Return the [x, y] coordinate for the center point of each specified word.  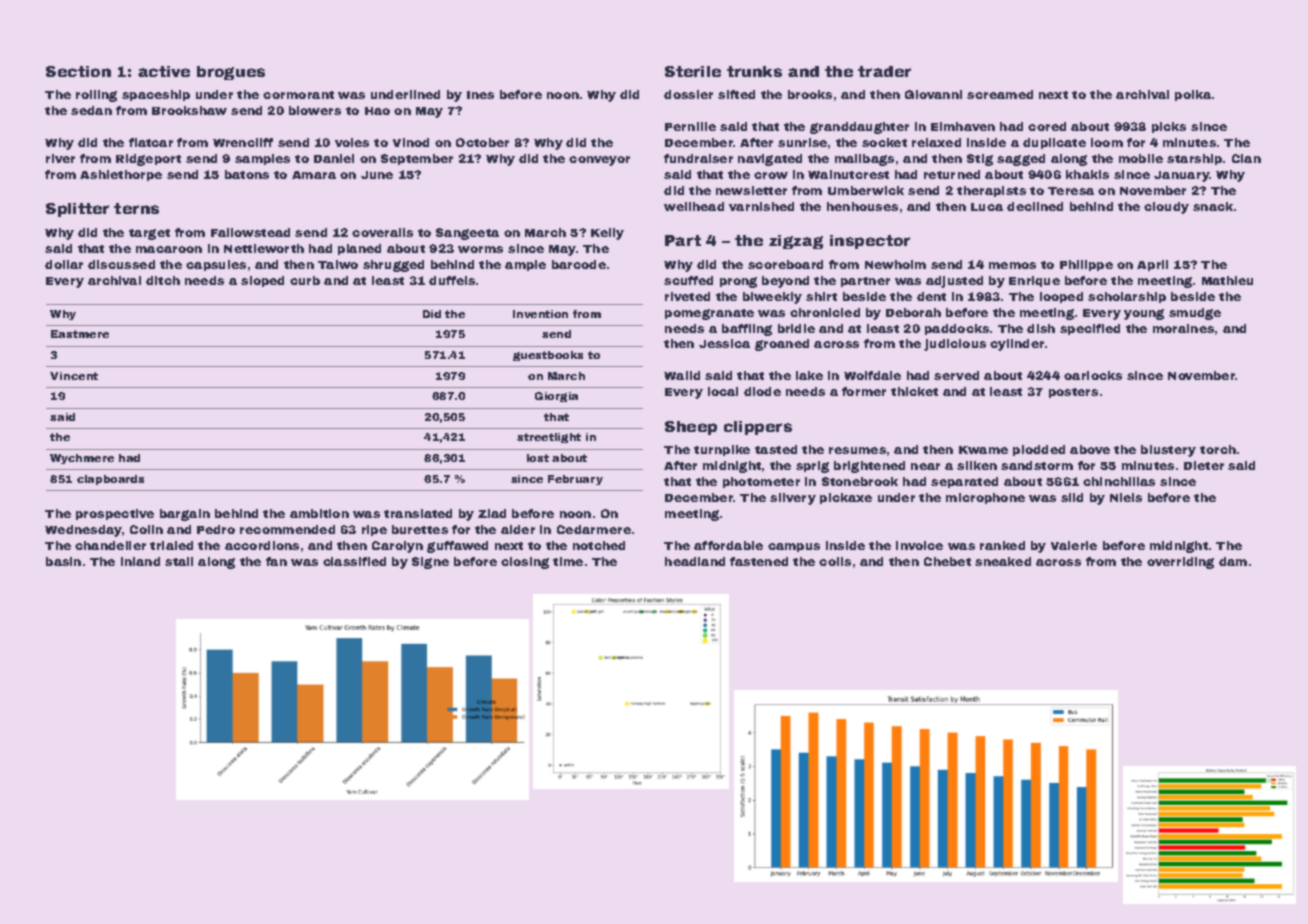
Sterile [693, 71]
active [164, 71]
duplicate [1054, 143]
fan [276, 561]
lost [538, 458]
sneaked [1003, 561]
